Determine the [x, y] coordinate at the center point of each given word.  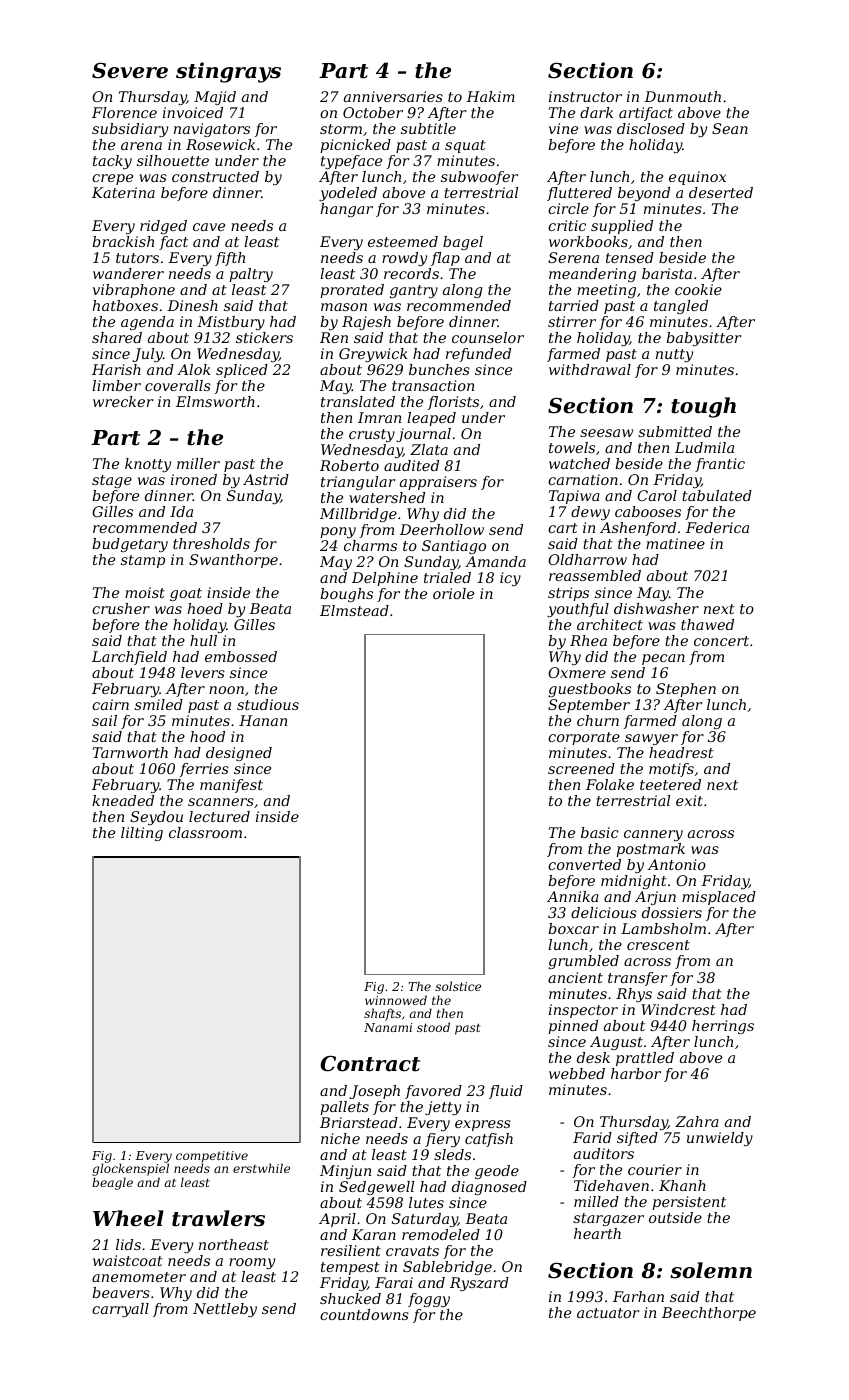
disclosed [651, 128]
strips [568, 594]
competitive [212, 1157]
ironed [194, 479]
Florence [124, 112]
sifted [637, 1139]
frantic [720, 465]
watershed [387, 497]
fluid [506, 1092]
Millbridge [358, 515]
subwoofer [479, 178]
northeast [234, 1244]
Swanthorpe [233, 561]
